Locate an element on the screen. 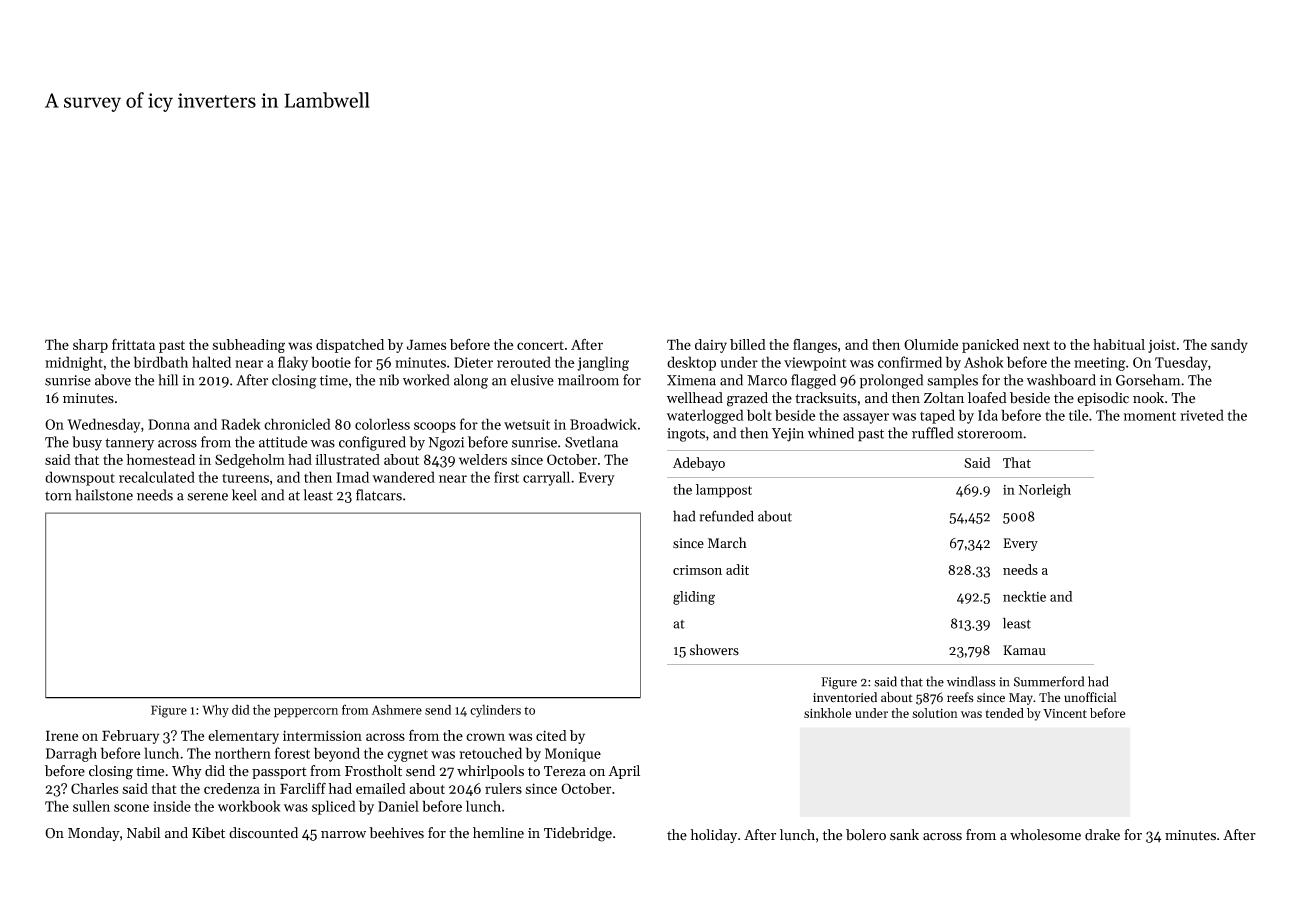 The height and width of the screenshot is (924, 1308). peppercorn is located at coordinates (306, 713).
